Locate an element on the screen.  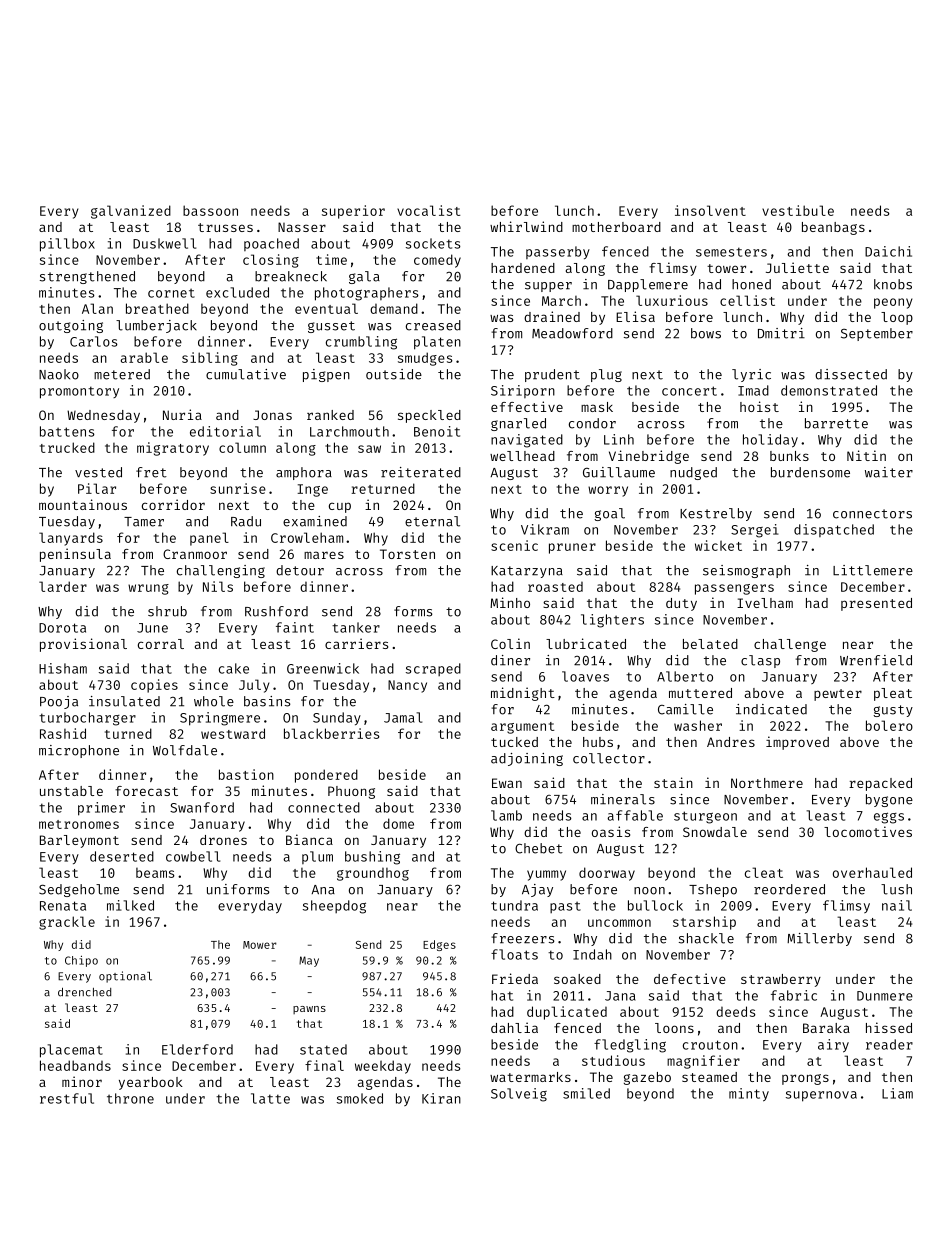
hissed is located at coordinates (889, 1027).
